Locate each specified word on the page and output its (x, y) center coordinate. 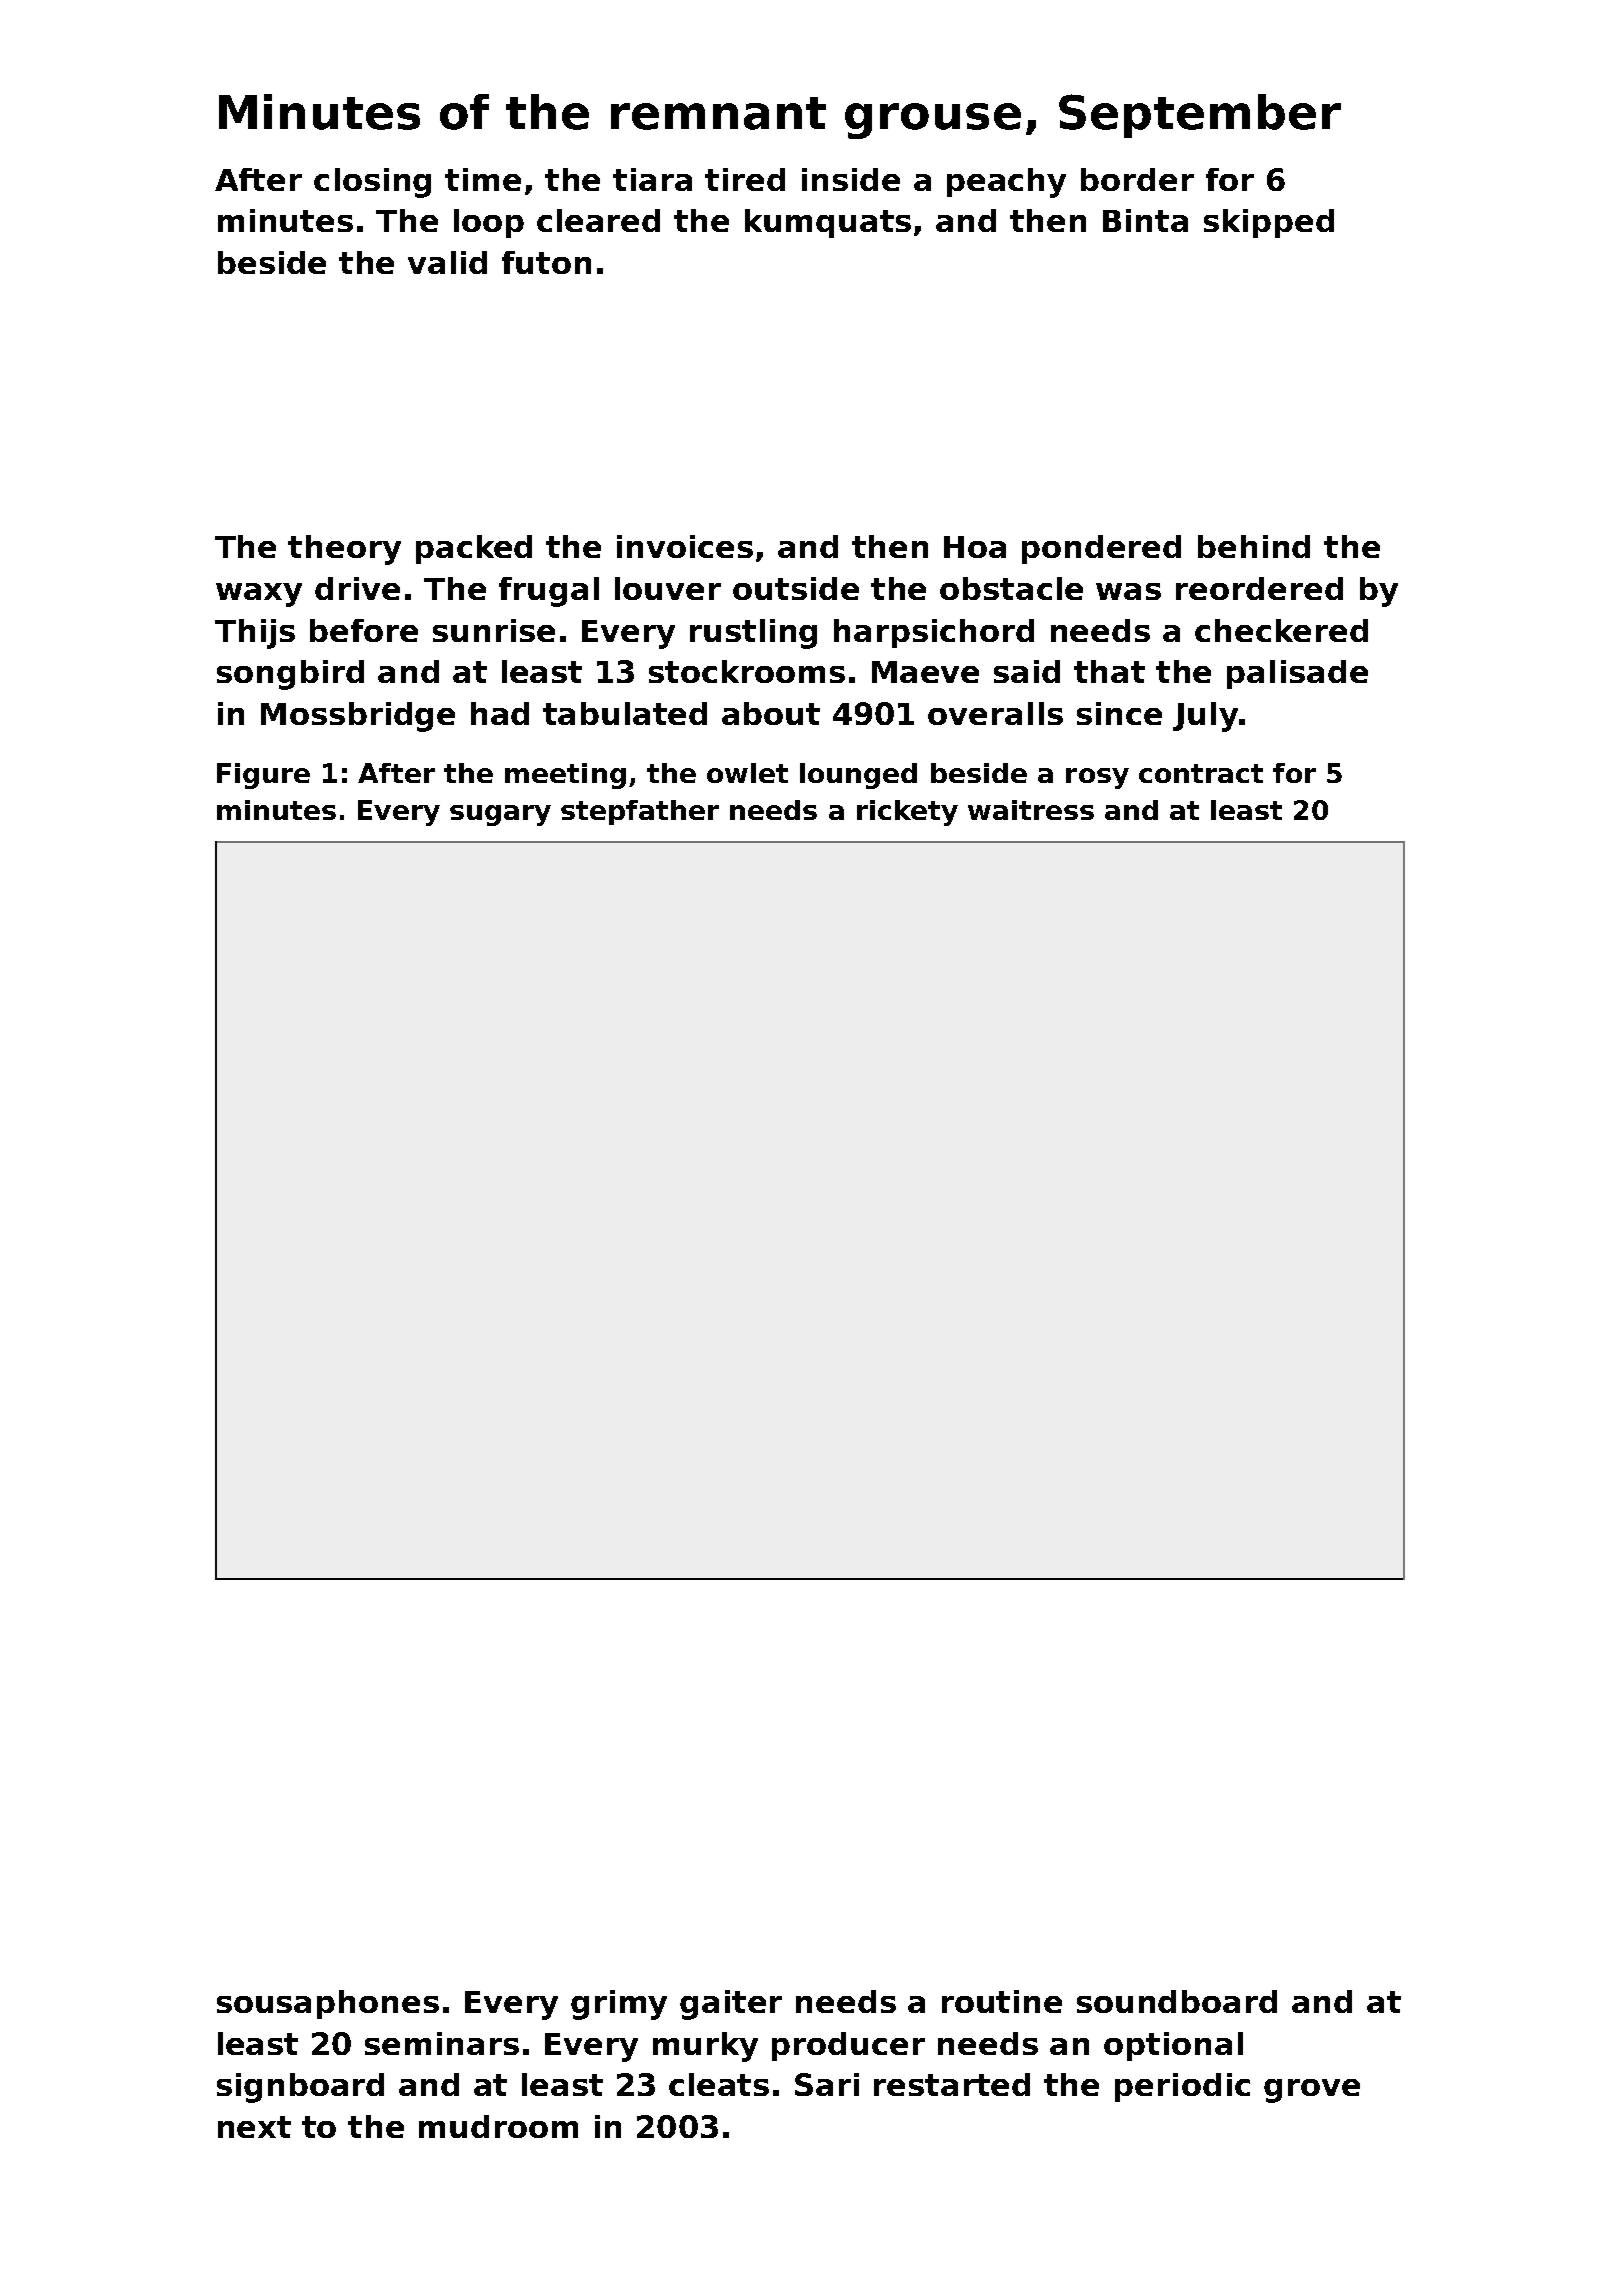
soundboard (1177, 2001)
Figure (263, 776)
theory (344, 550)
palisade (1297, 674)
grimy (619, 2005)
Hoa (975, 547)
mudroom (498, 2126)
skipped (1269, 223)
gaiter (731, 2005)
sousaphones (328, 2004)
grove (1312, 2091)
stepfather (640, 812)
